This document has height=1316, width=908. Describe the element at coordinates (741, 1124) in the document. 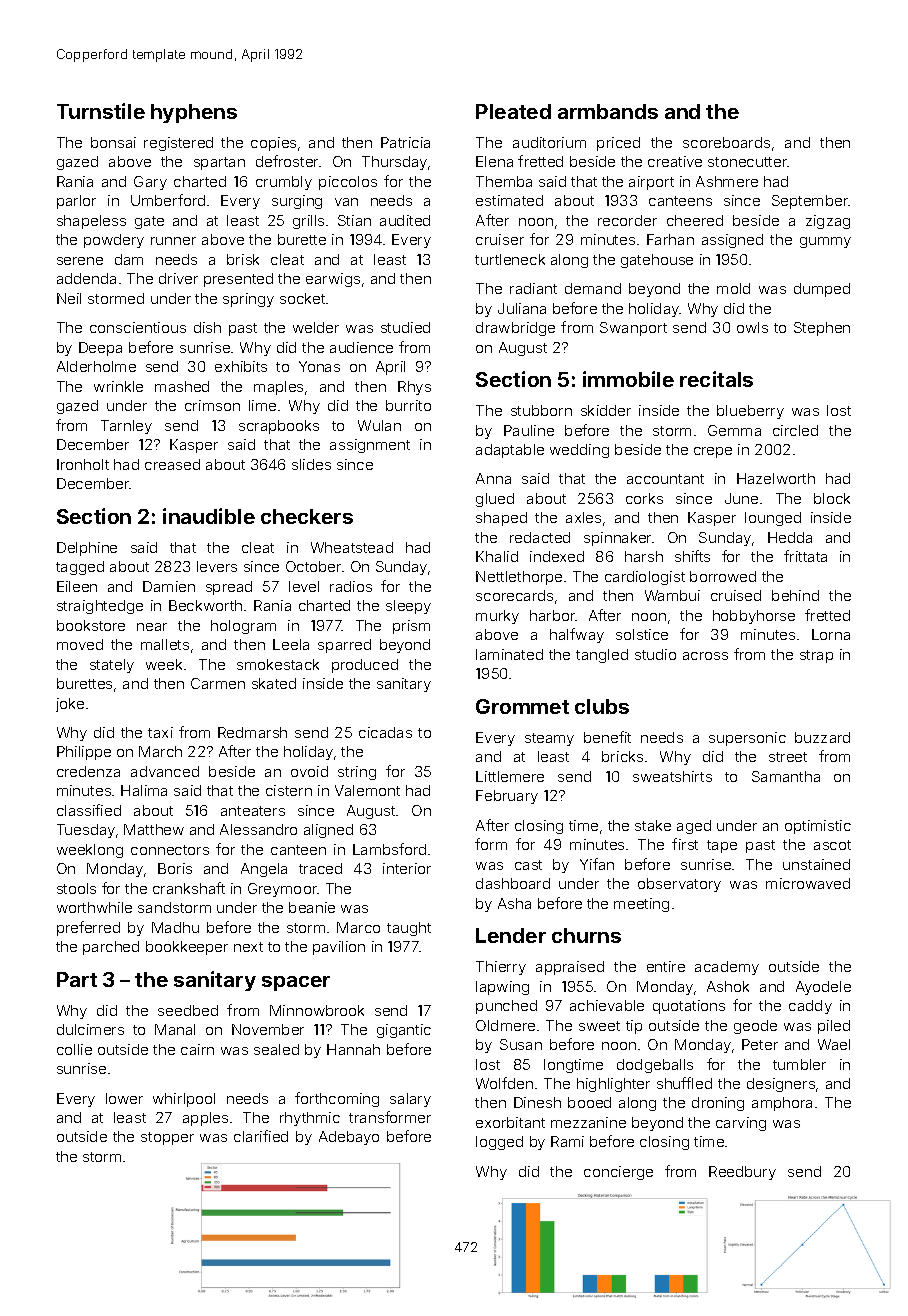

I see `carving` at that location.
